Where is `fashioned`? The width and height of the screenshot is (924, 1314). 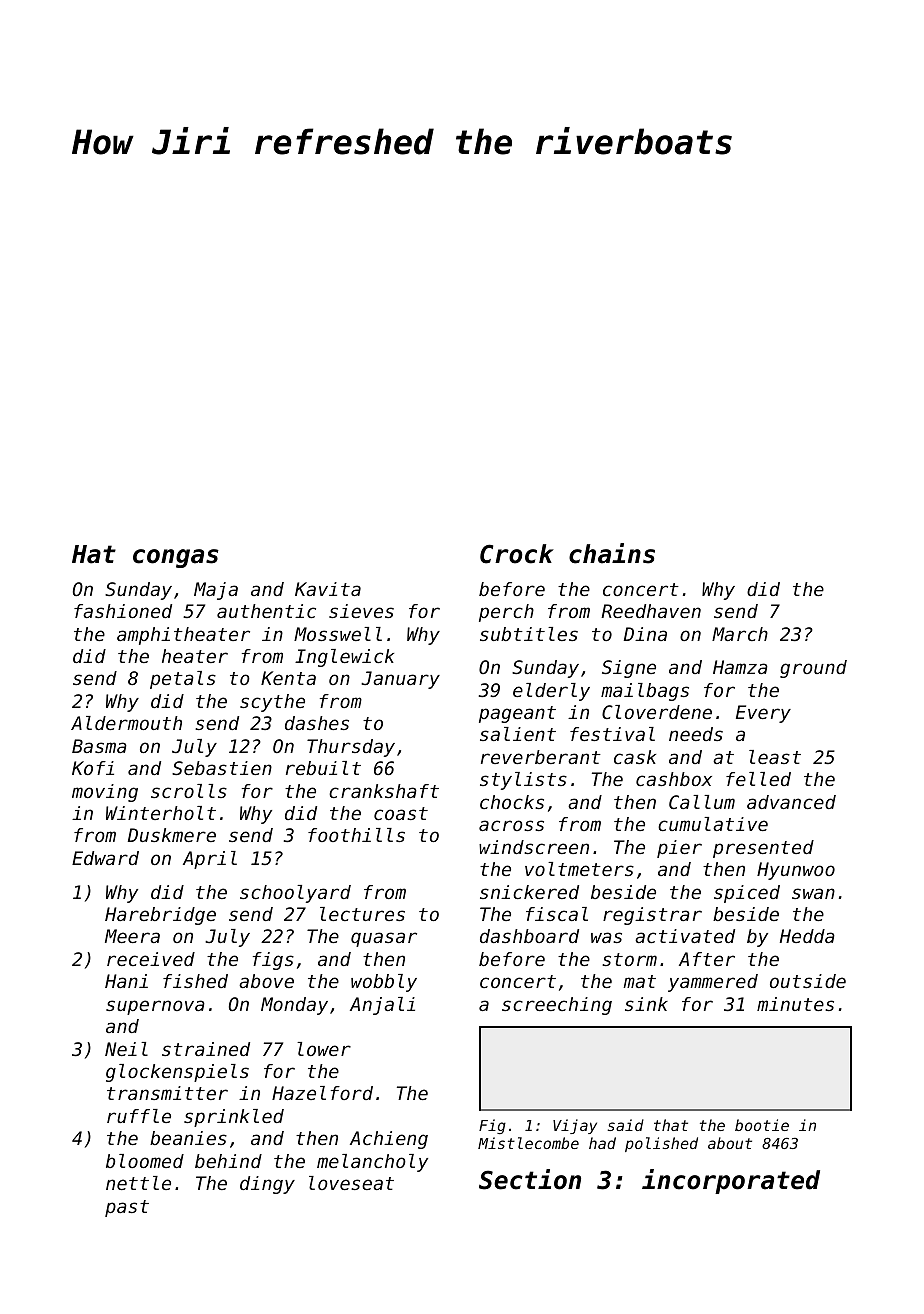
fashioned is located at coordinates (123, 611).
